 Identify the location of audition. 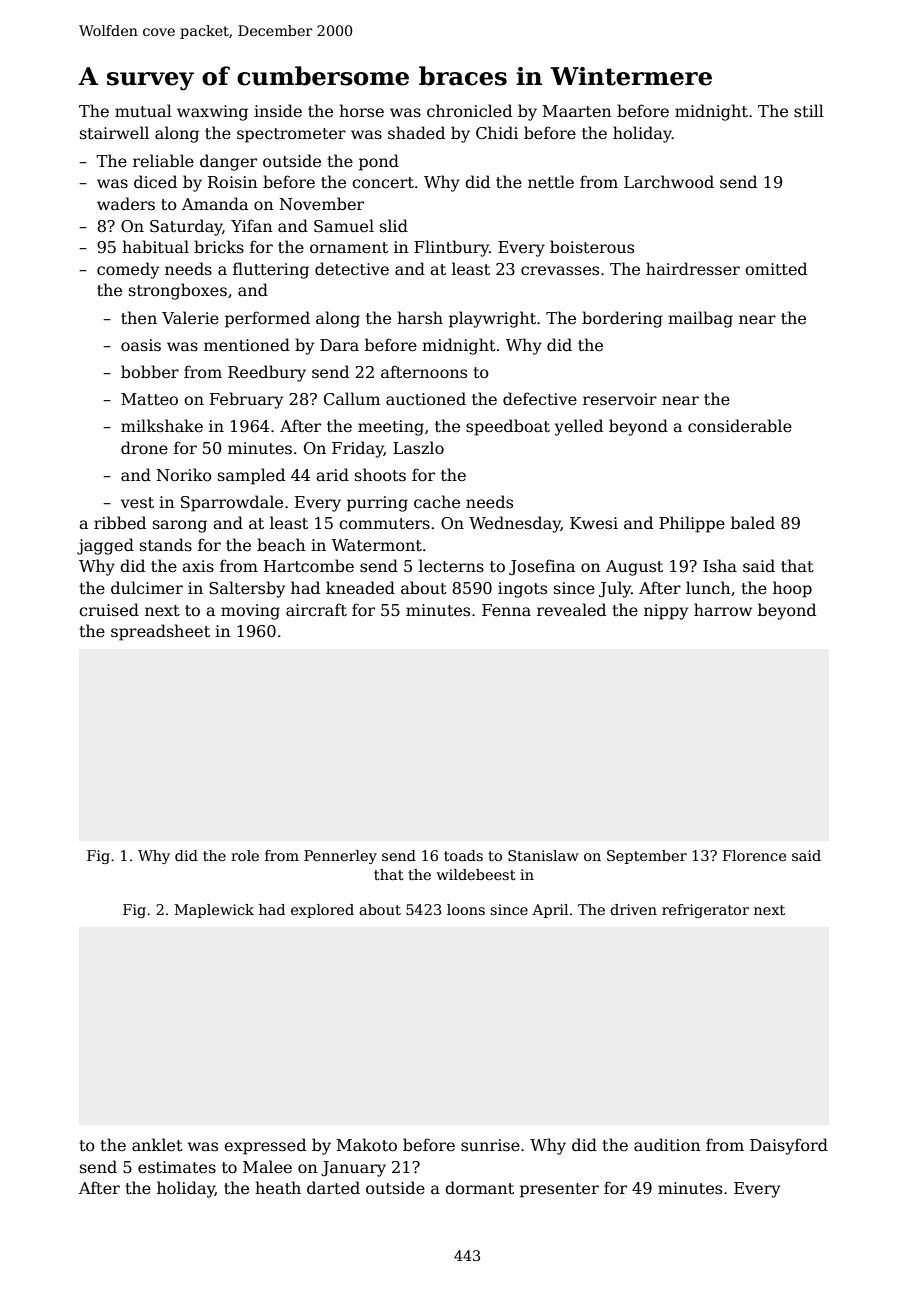
(667, 1145).
